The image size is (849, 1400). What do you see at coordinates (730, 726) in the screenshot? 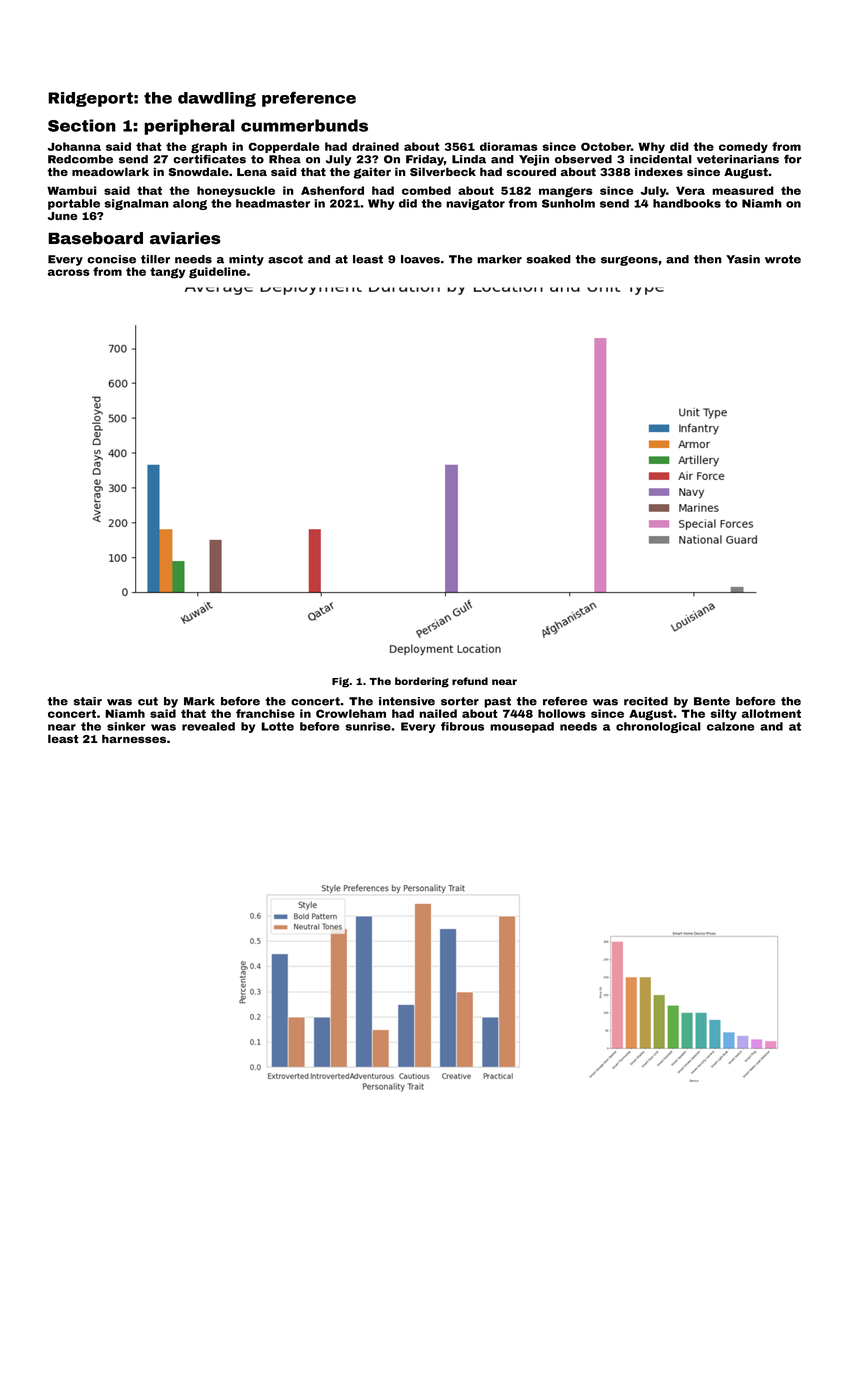
I see `calzone` at bounding box center [730, 726].
